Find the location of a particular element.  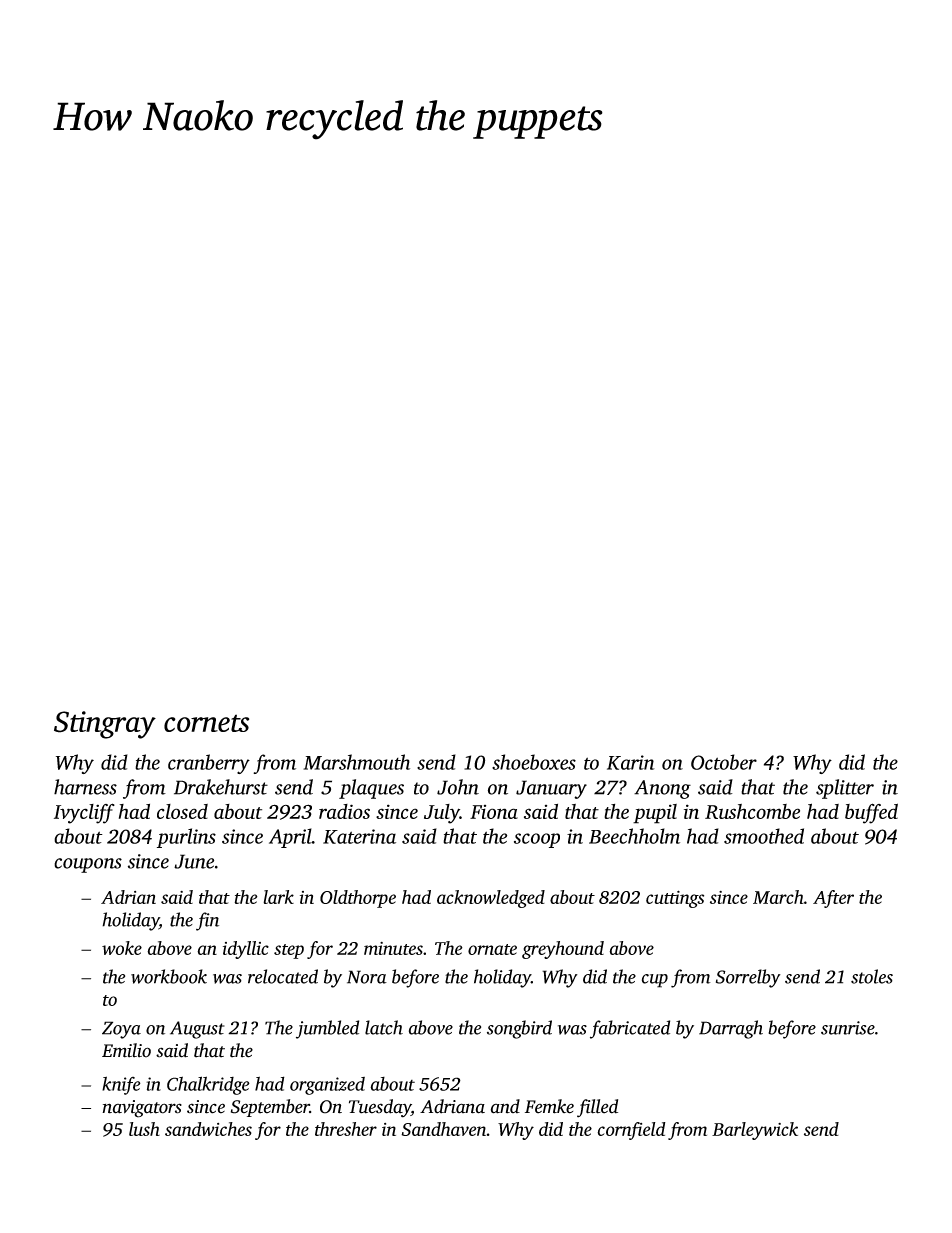

Oldthorpe is located at coordinates (358, 899).
